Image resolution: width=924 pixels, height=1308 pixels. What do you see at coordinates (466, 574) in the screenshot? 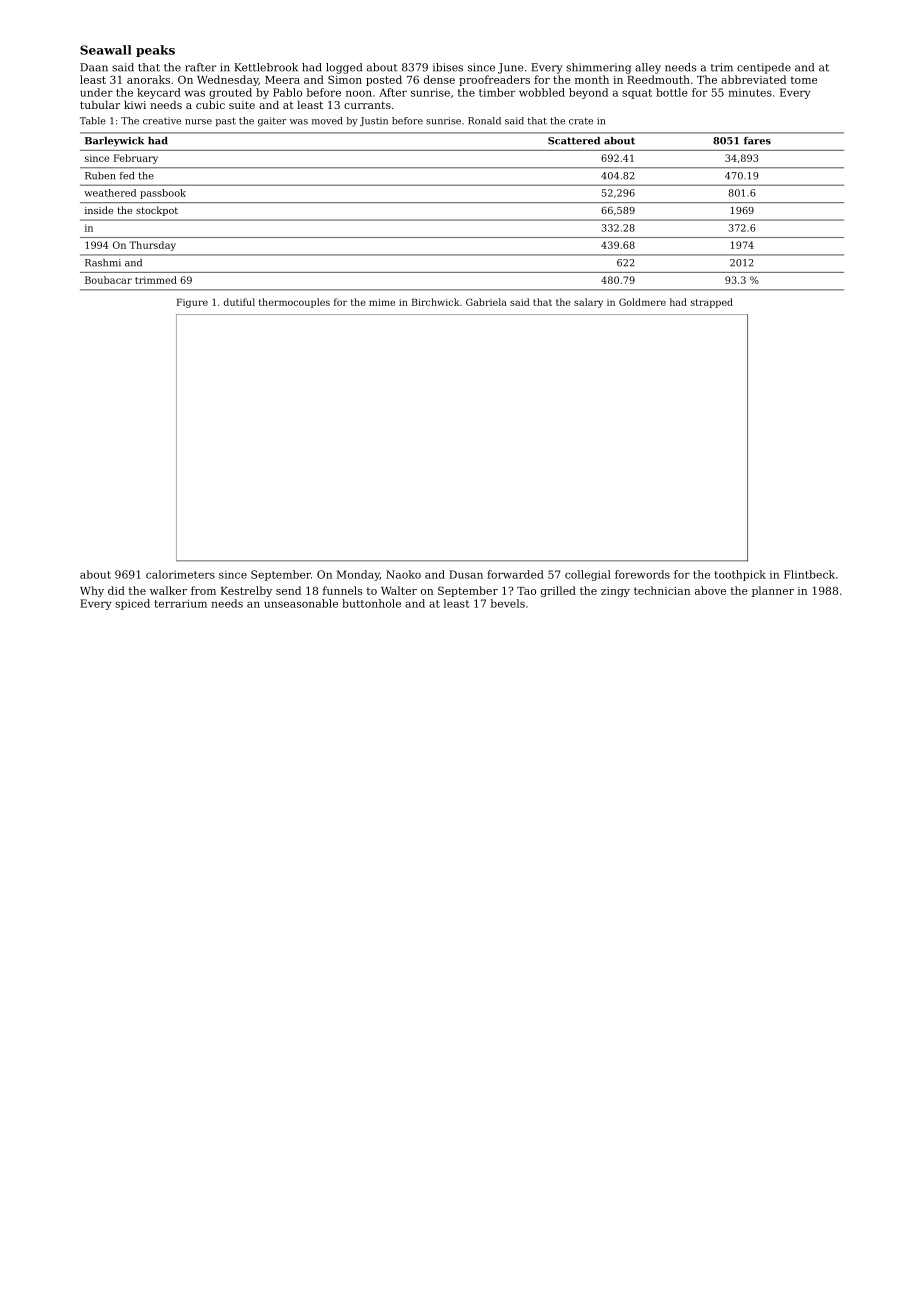
I see `Dusan` at bounding box center [466, 574].
